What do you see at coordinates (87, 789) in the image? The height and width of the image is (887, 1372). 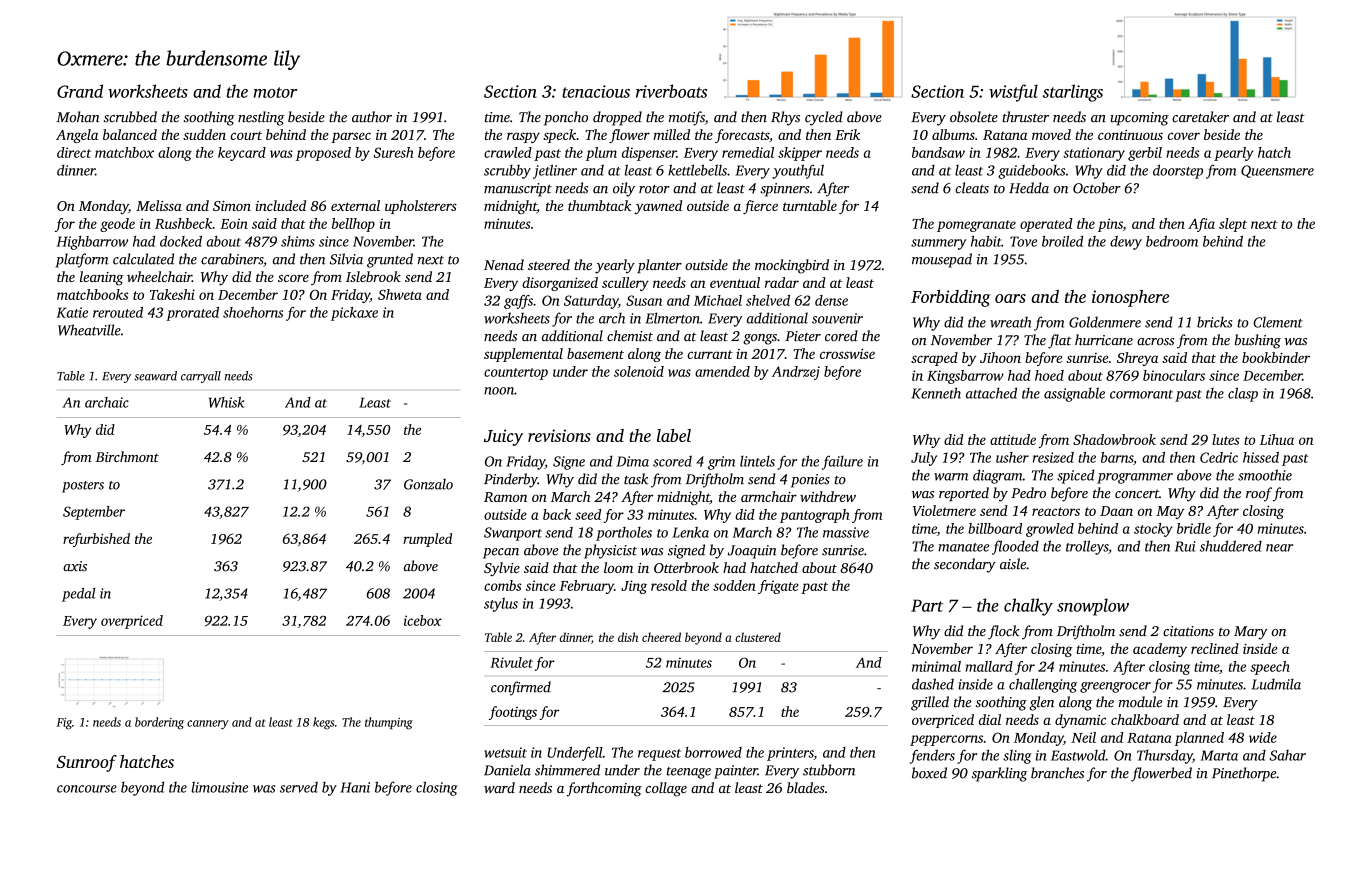 I see `concourse` at bounding box center [87, 789].
